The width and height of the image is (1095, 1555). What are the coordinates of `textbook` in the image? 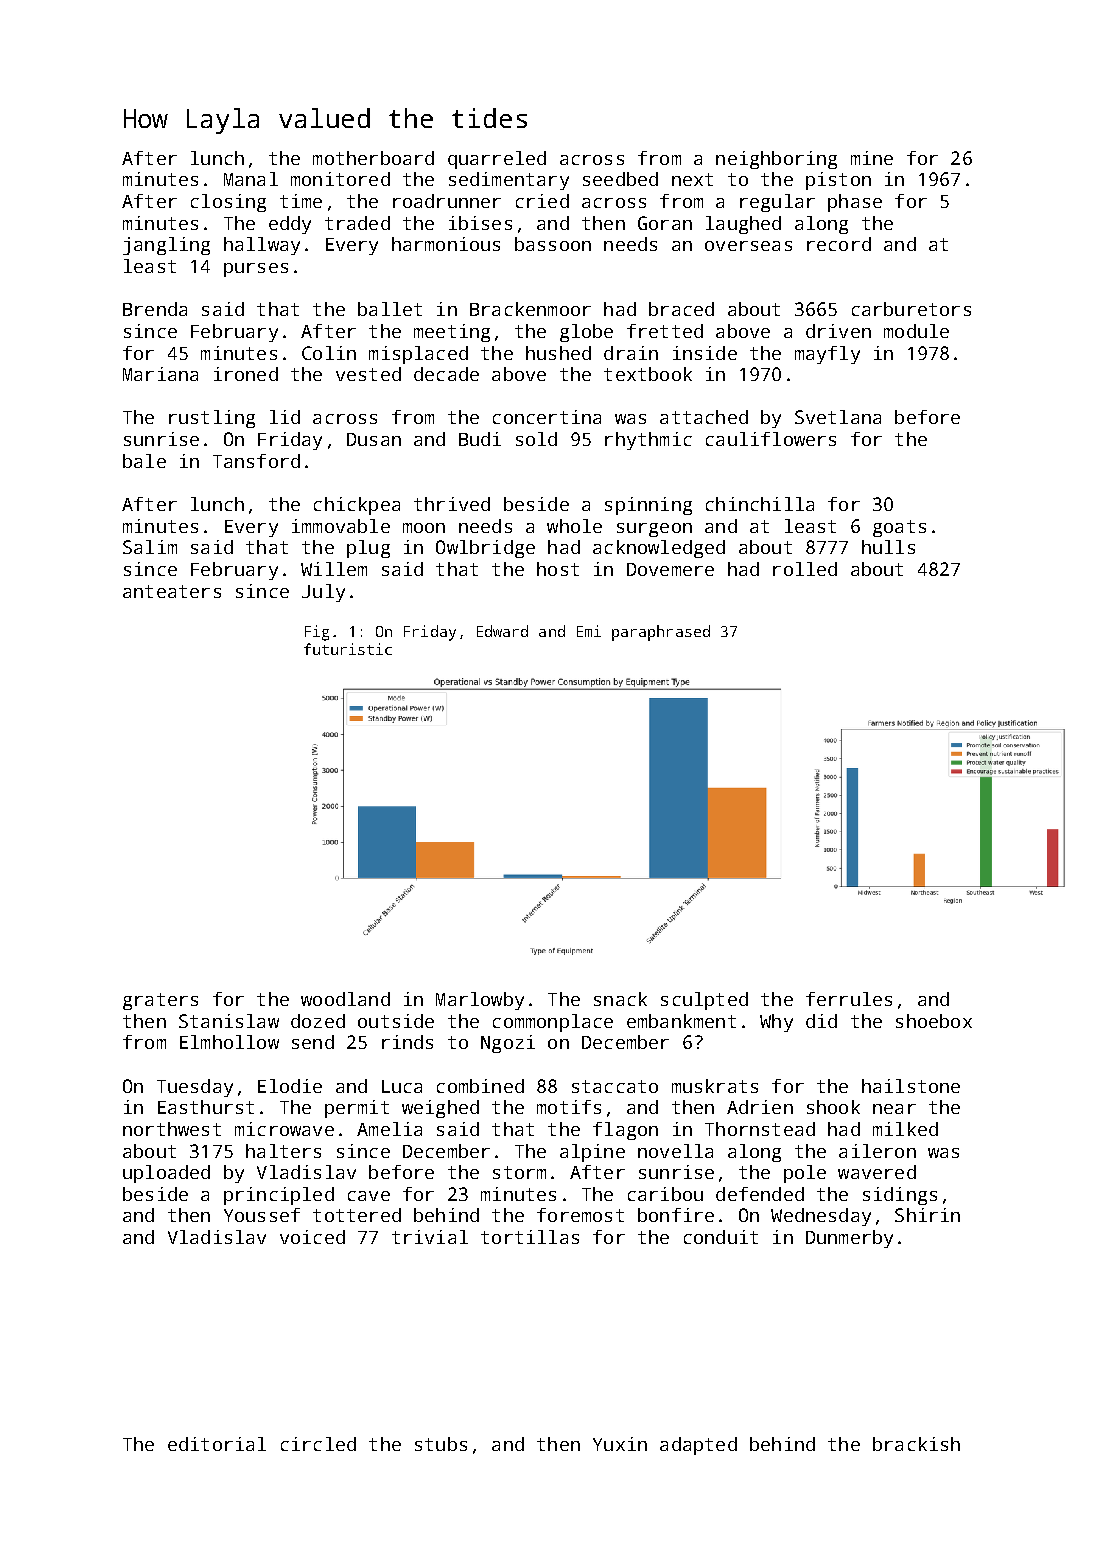 It's located at (648, 374).
